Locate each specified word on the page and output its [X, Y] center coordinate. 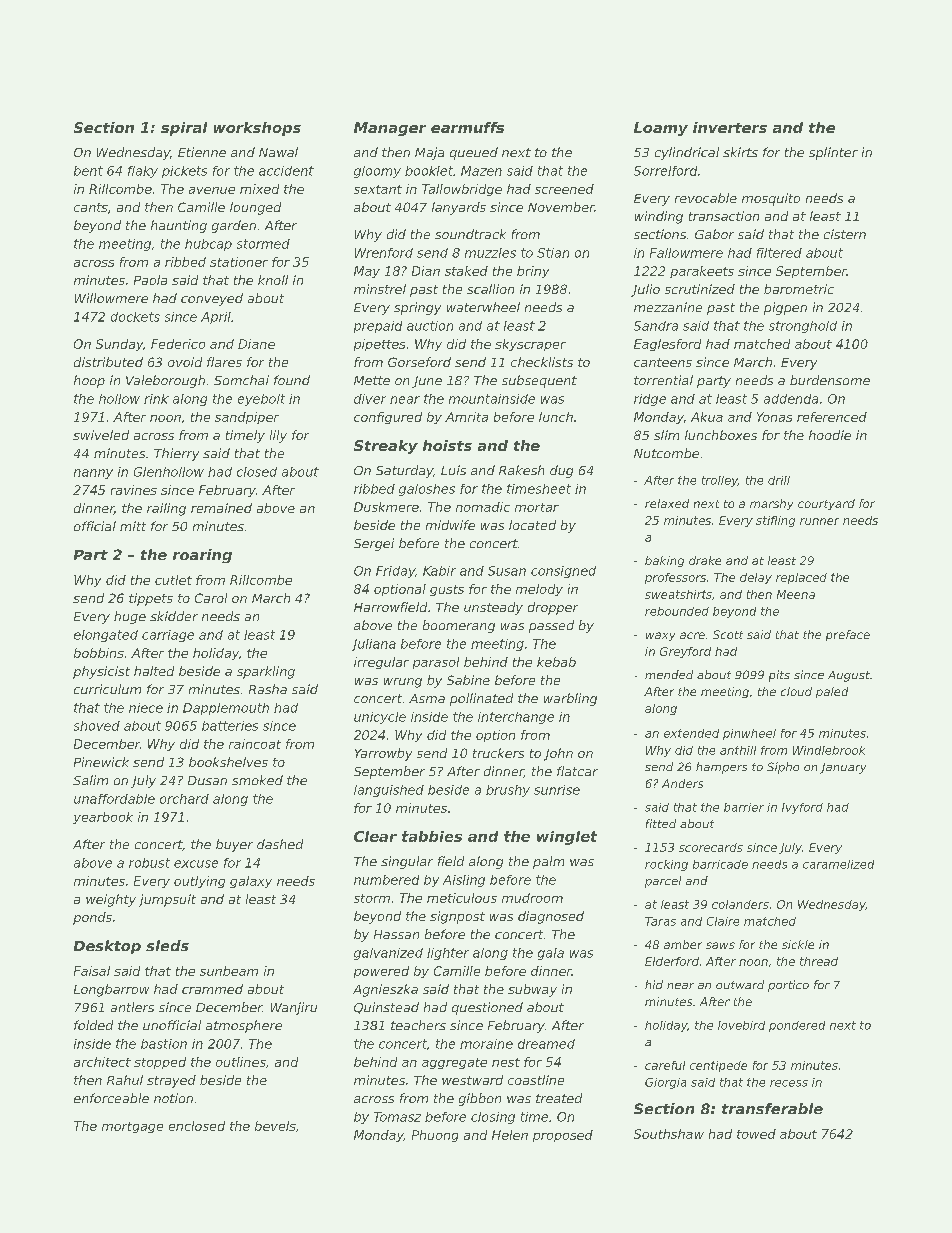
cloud [796, 691]
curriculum [107, 689]
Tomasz [397, 1117]
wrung [403, 683]
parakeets [702, 272]
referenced [832, 417]
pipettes [379, 345]
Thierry [176, 454]
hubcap [208, 245]
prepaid [378, 327]
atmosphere [244, 1026]
